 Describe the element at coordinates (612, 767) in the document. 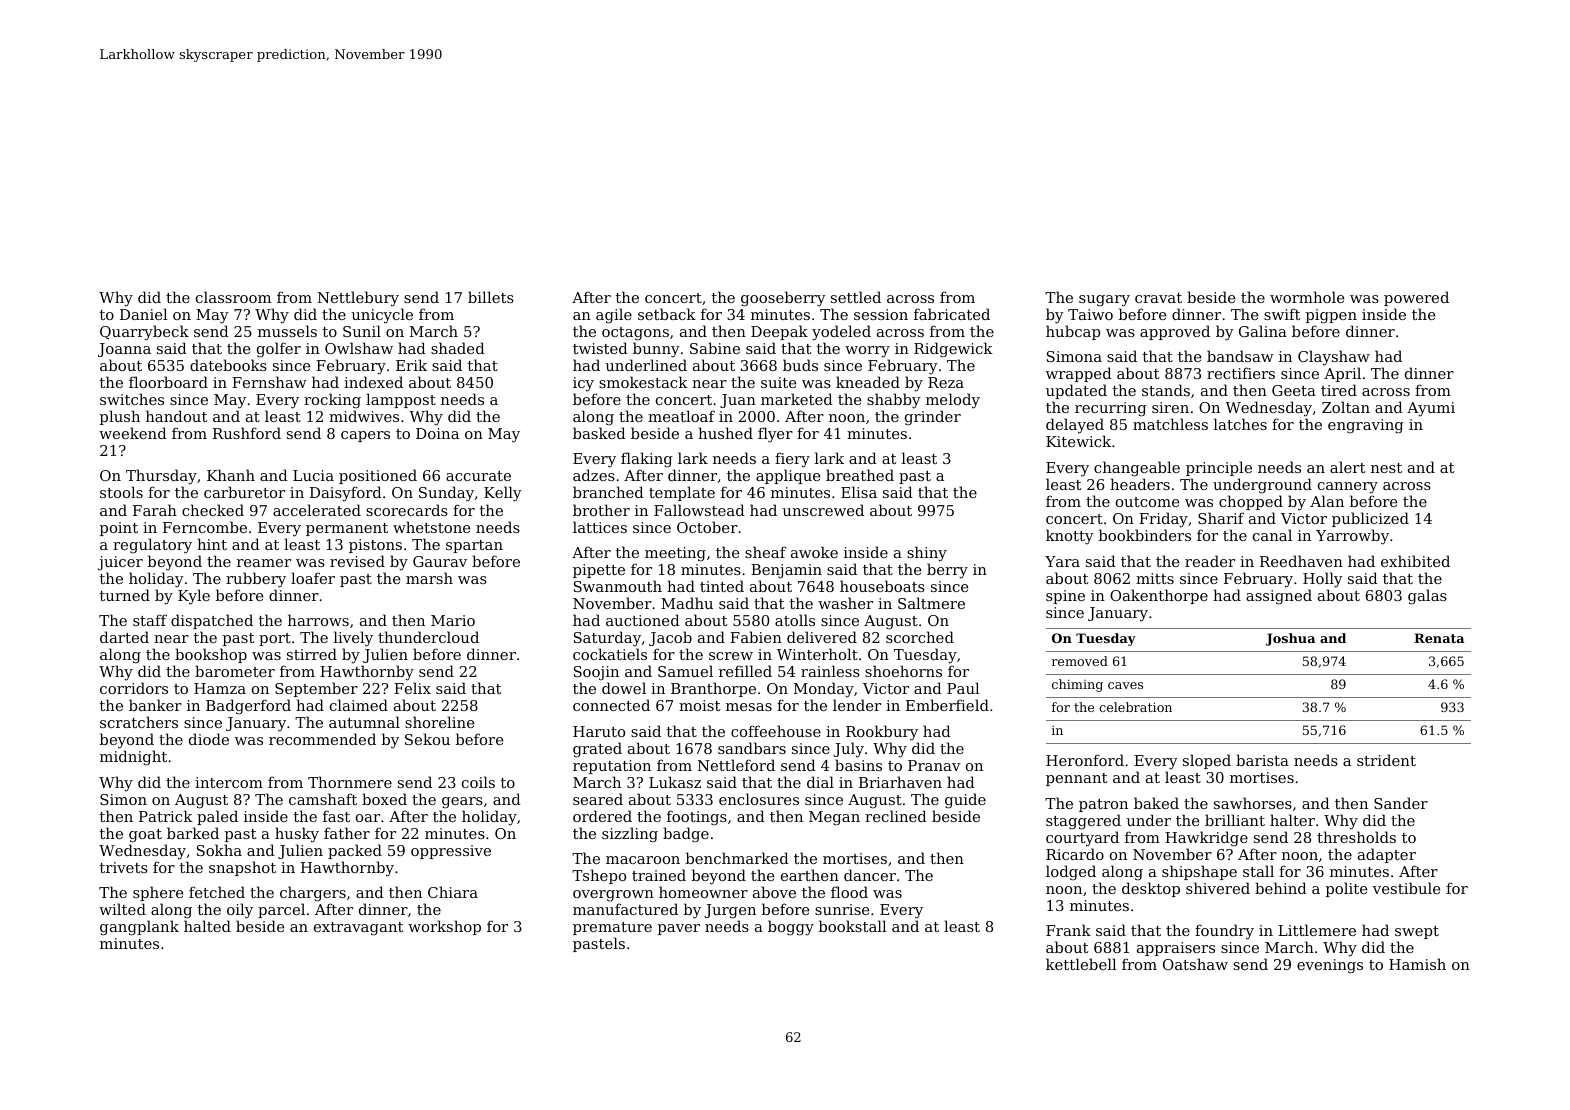

I see `reputation` at that location.
